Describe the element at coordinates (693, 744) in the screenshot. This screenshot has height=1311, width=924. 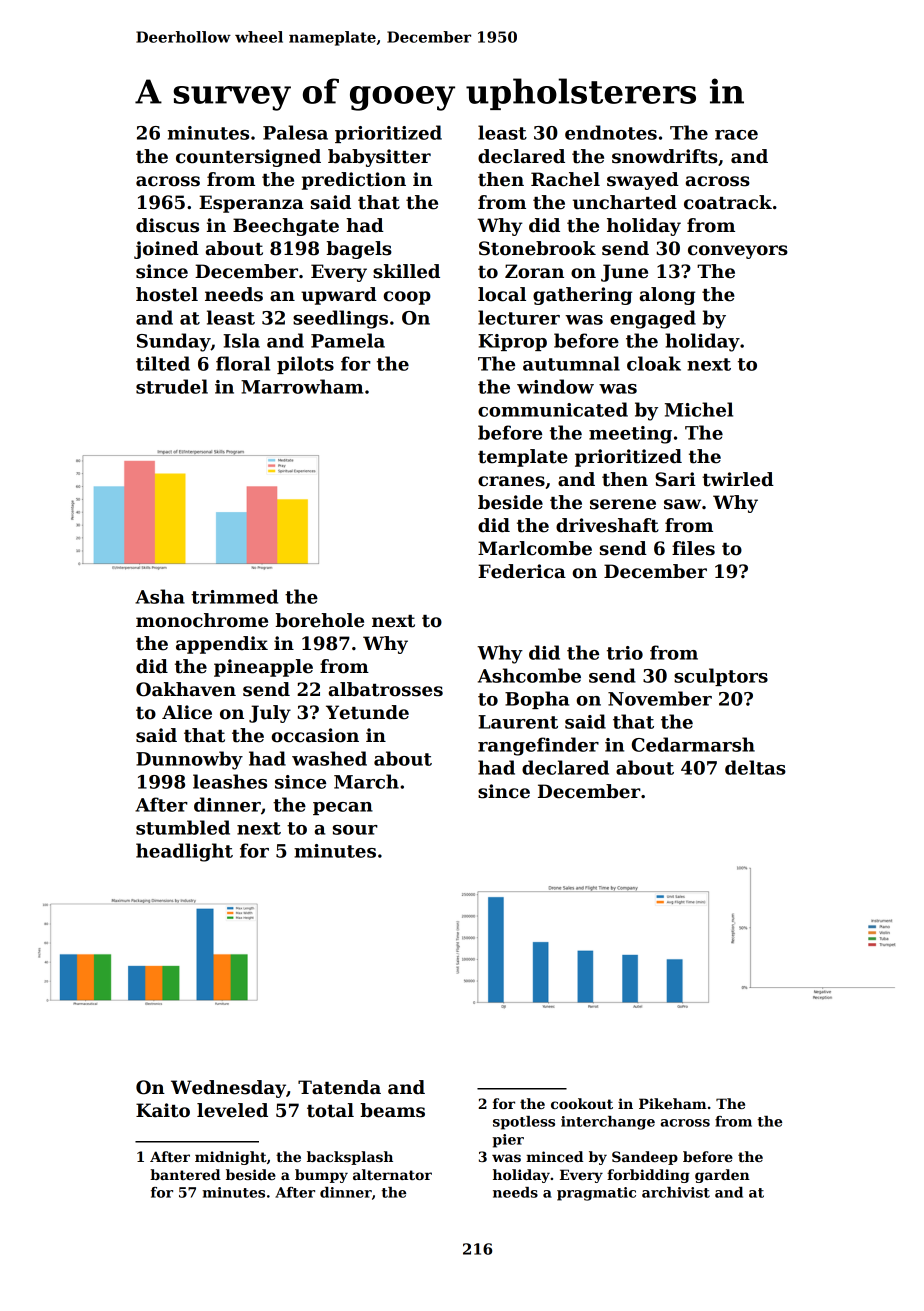
I see `Cedarmarsh` at that location.
